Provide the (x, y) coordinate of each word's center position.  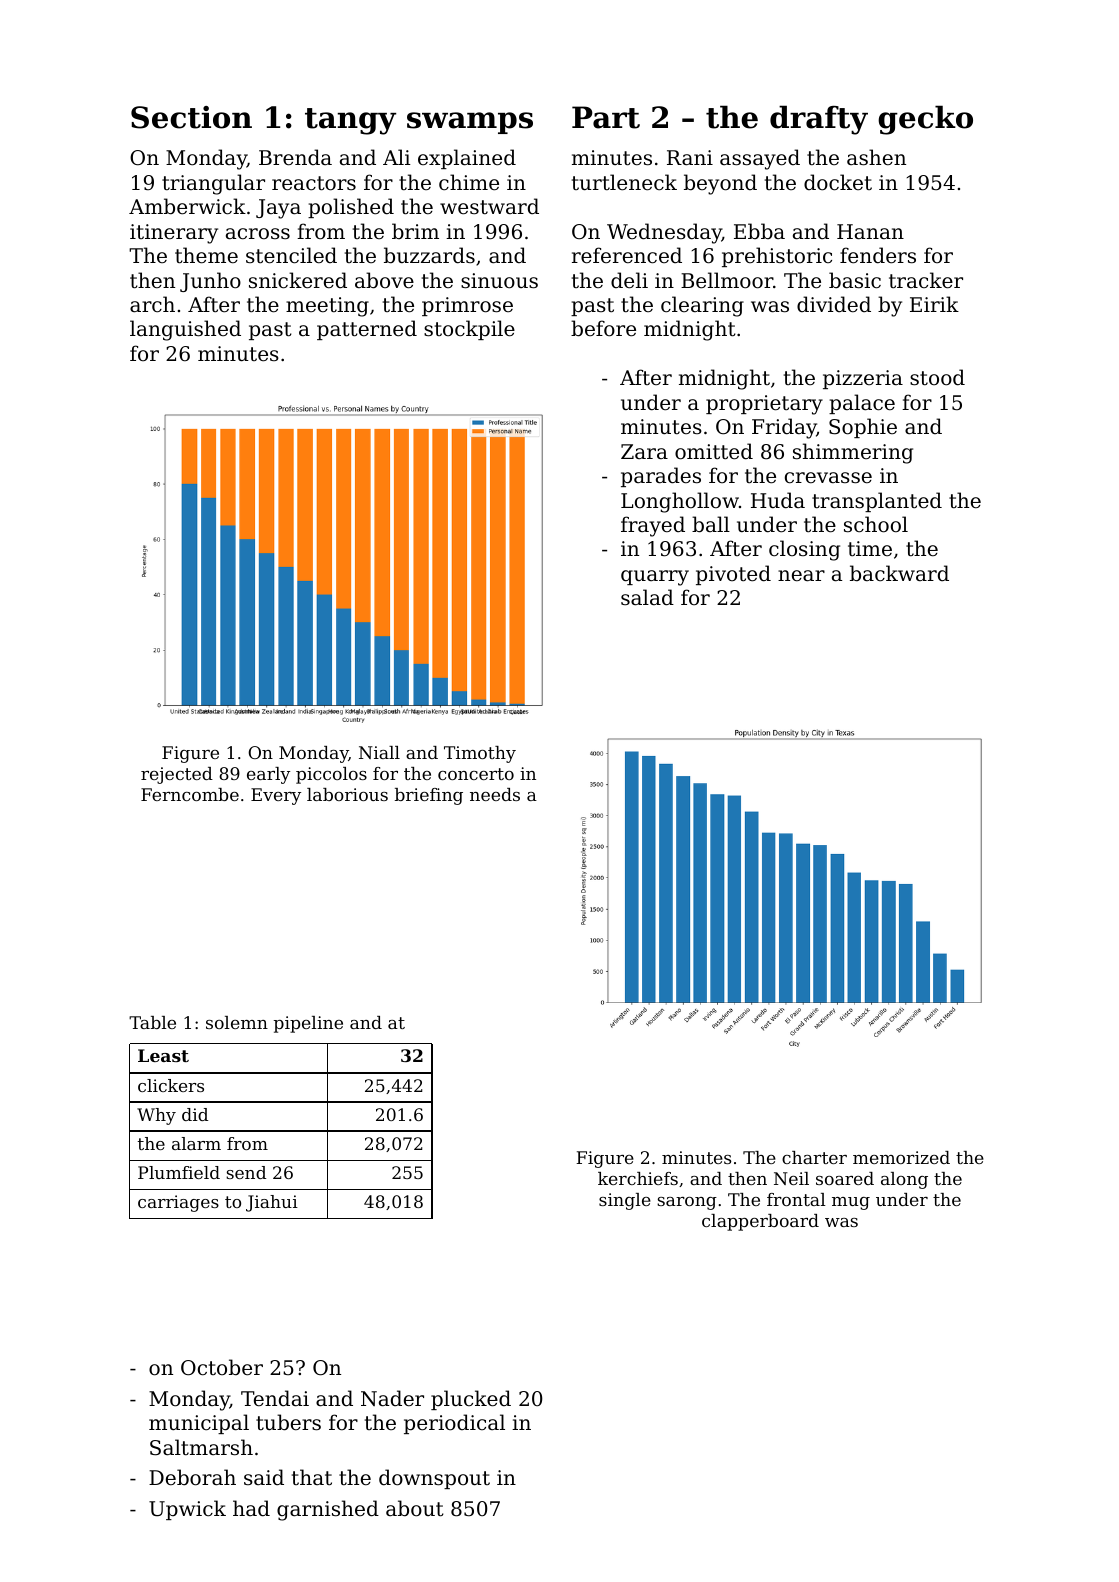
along (904, 1180)
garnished (328, 1510)
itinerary (174, 234)
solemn (237, 1022)
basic (855, 280)
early (268, 775)
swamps (470, 123)
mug (851, 1203)
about (415, 1508)
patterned (367, 330)
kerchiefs (638, 1178)
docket (838, 182)
